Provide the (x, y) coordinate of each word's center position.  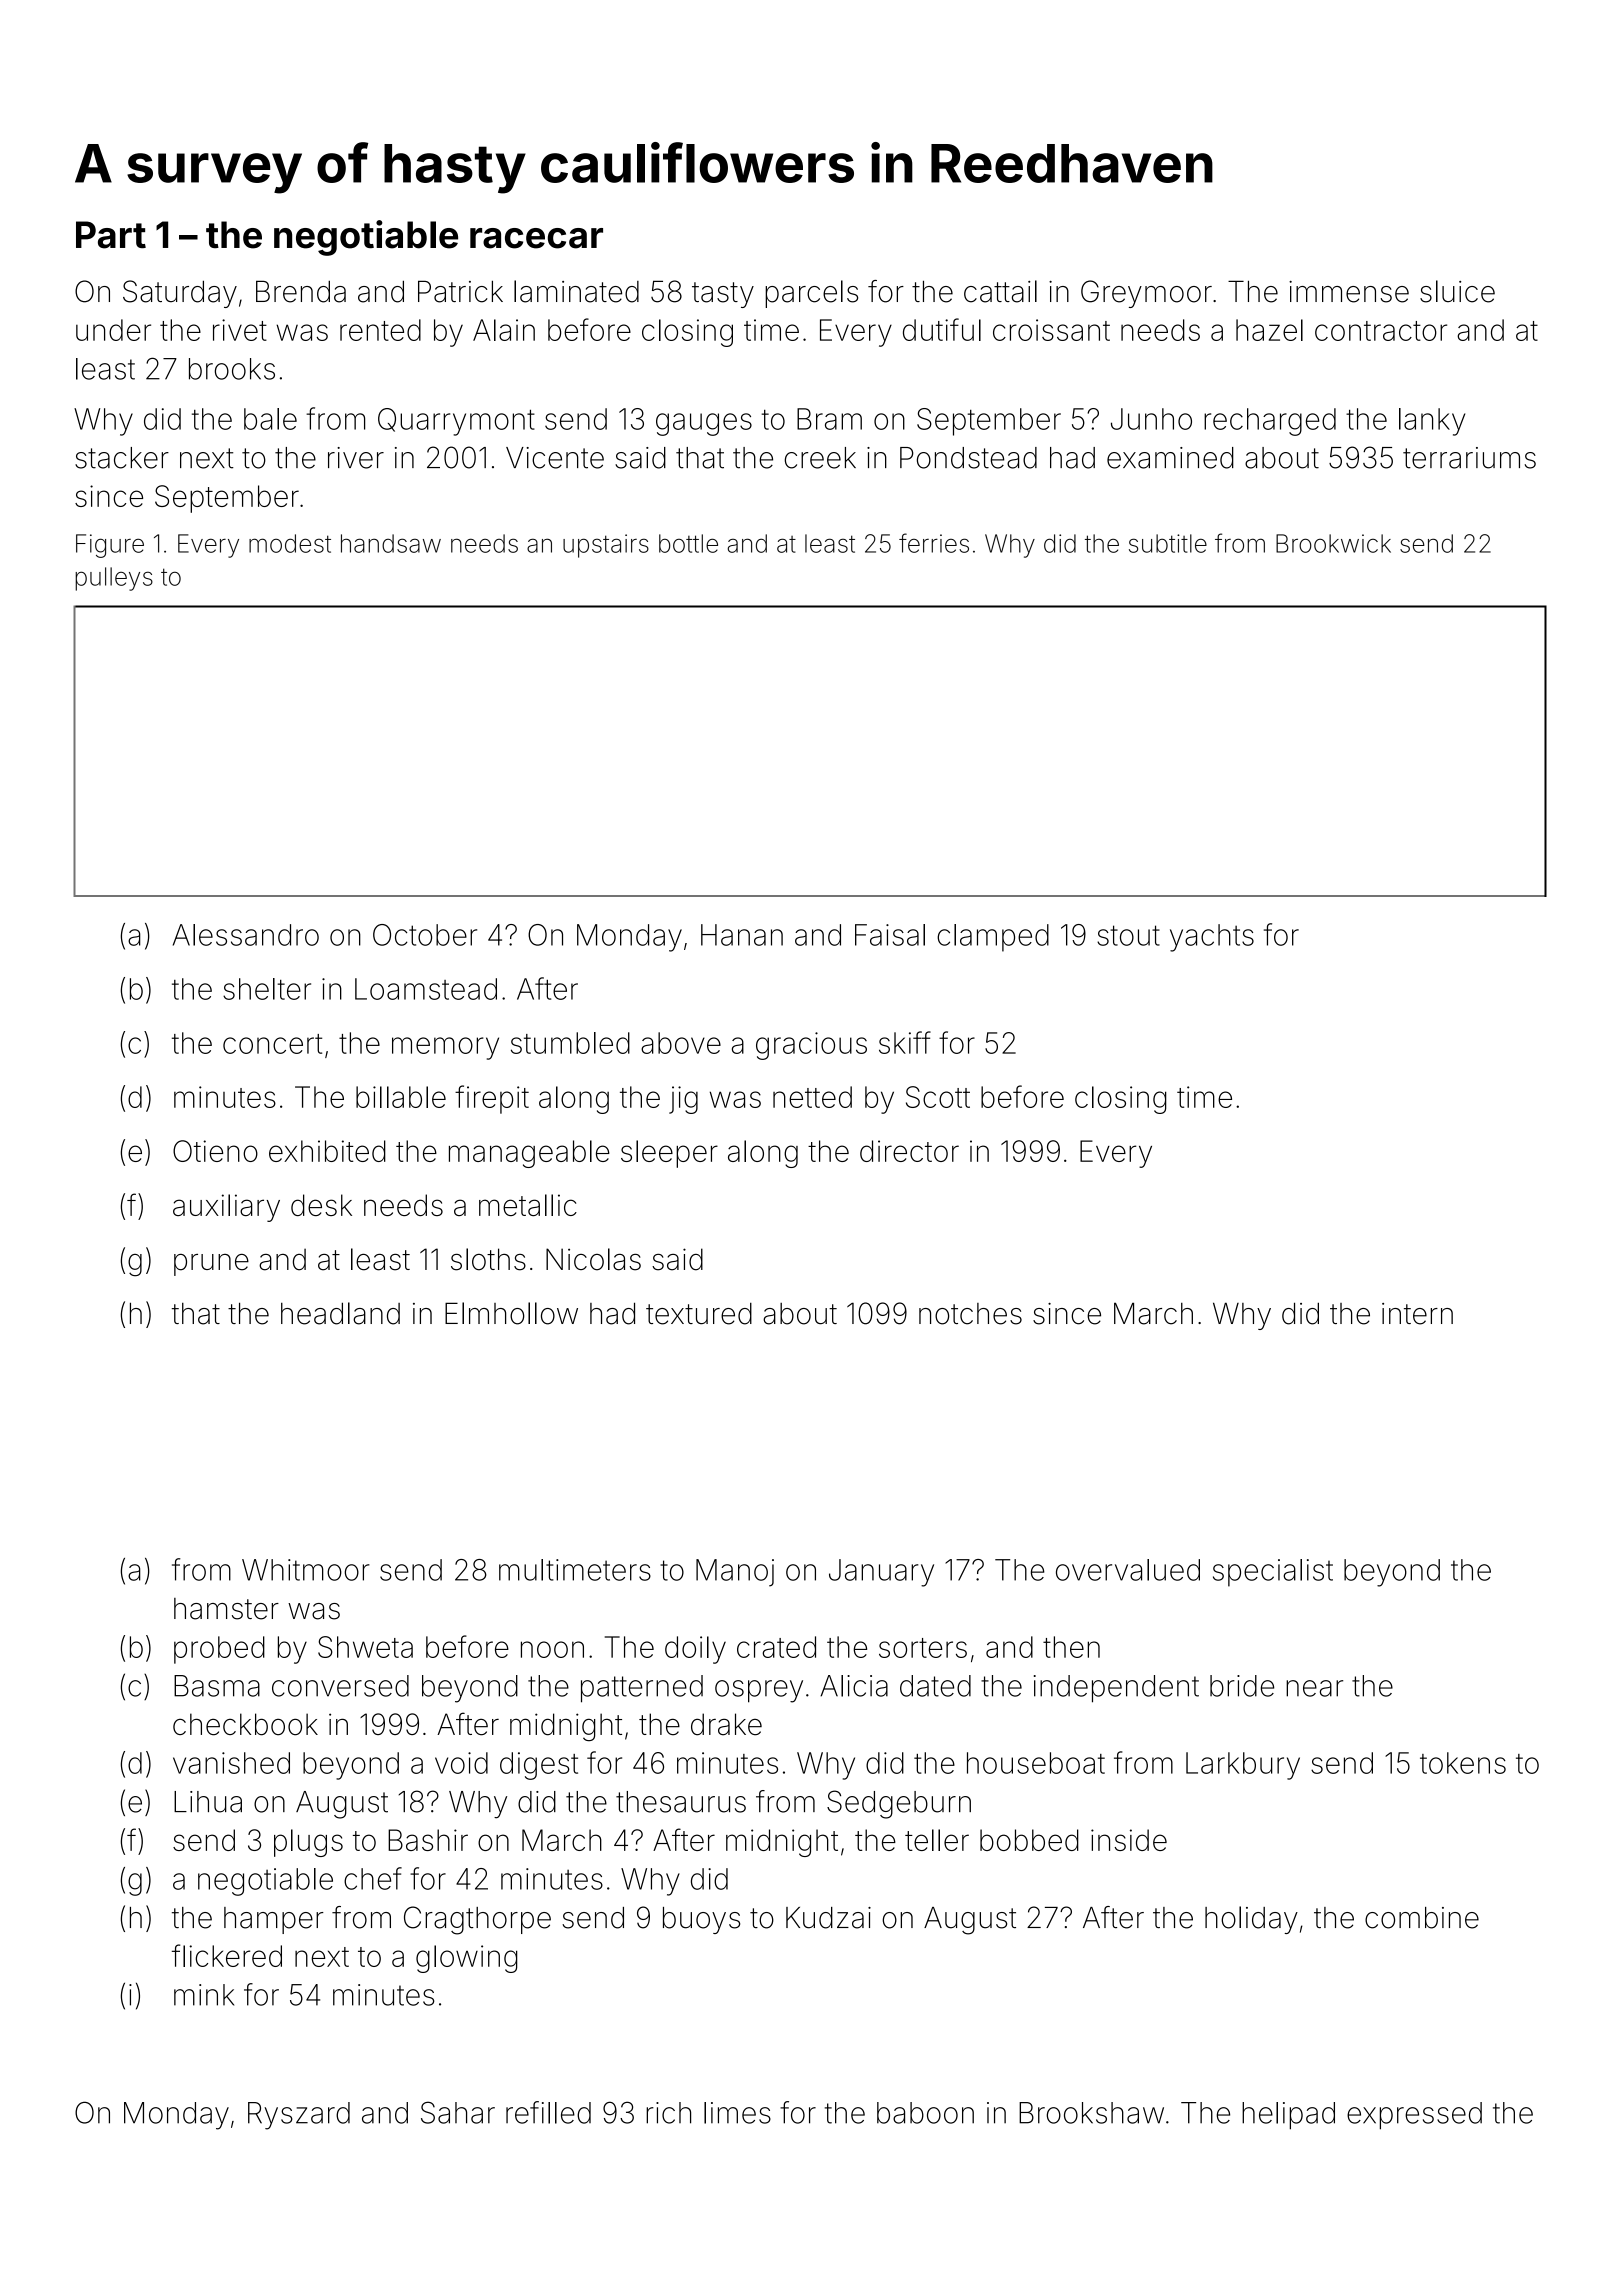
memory (445, 1048)
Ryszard (299, 2116)
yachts (1212, 938)
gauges (704, 424)
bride (1242, 1686)
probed (219, 1650)
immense (1349, 292)
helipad (1288, 2116)
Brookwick (1333, 543)
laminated (576, 291)
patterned (642, 1689)
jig (683, 1100)
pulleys (114, 579)
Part (111, 235)
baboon (925, 2113)
